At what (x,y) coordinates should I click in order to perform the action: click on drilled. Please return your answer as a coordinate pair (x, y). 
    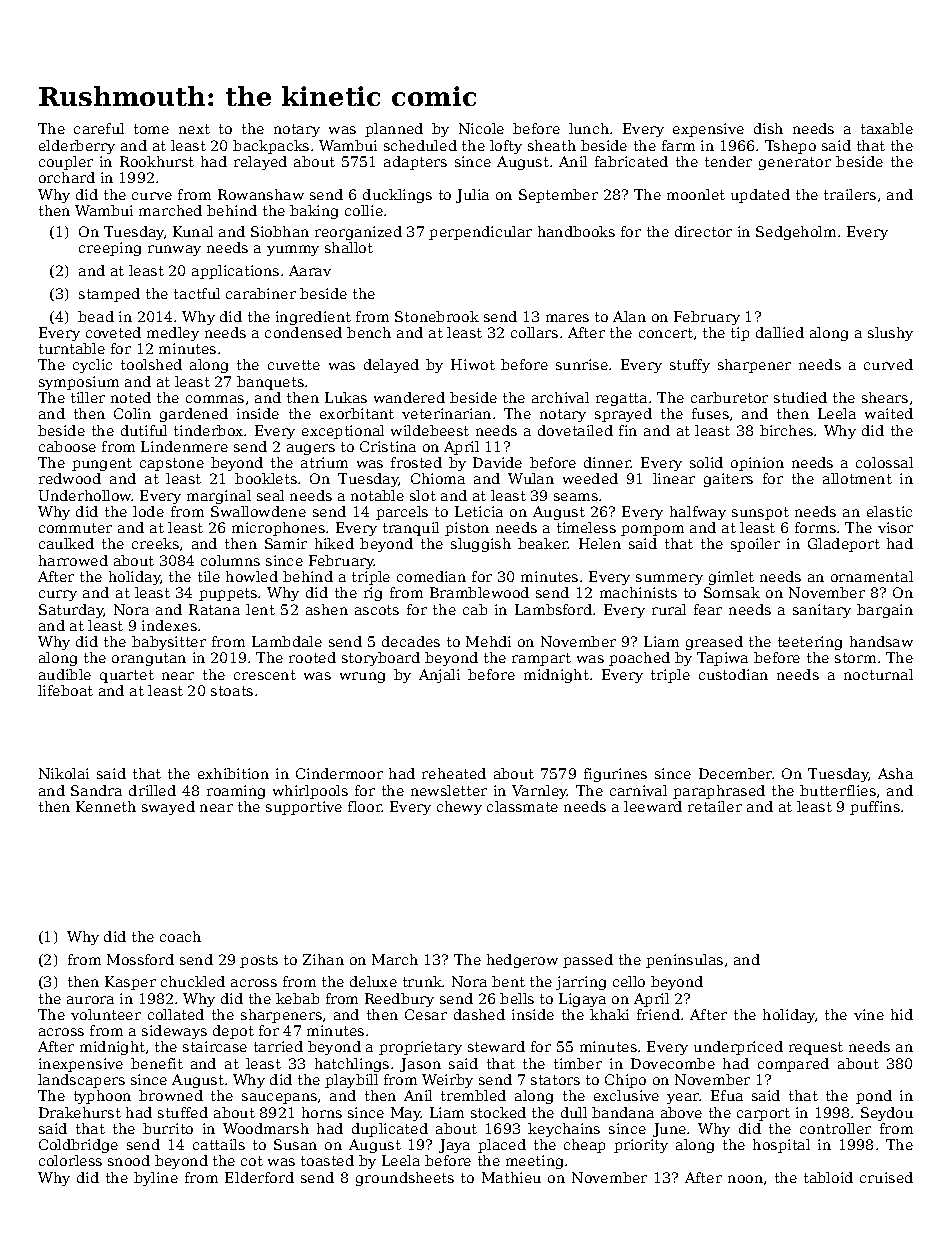
    Looking at the image, I should click on (152, 790).
